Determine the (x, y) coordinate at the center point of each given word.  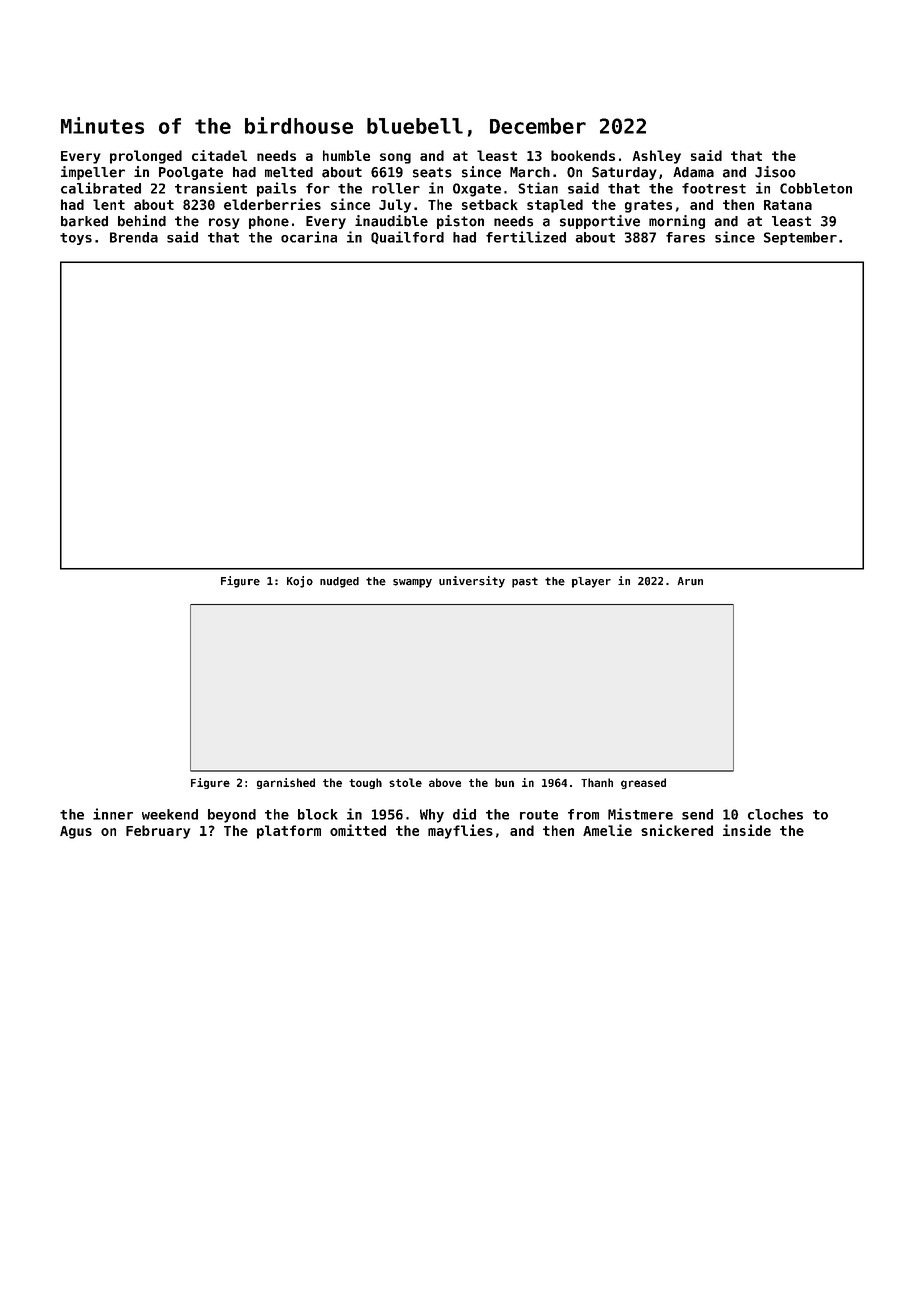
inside (747, 830)
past (525, 582)
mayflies (460, 831)
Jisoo (775, 172)
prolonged (146, 157)
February (158, 832)
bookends (583, 155)
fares (685, 237)
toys (76, 239)
